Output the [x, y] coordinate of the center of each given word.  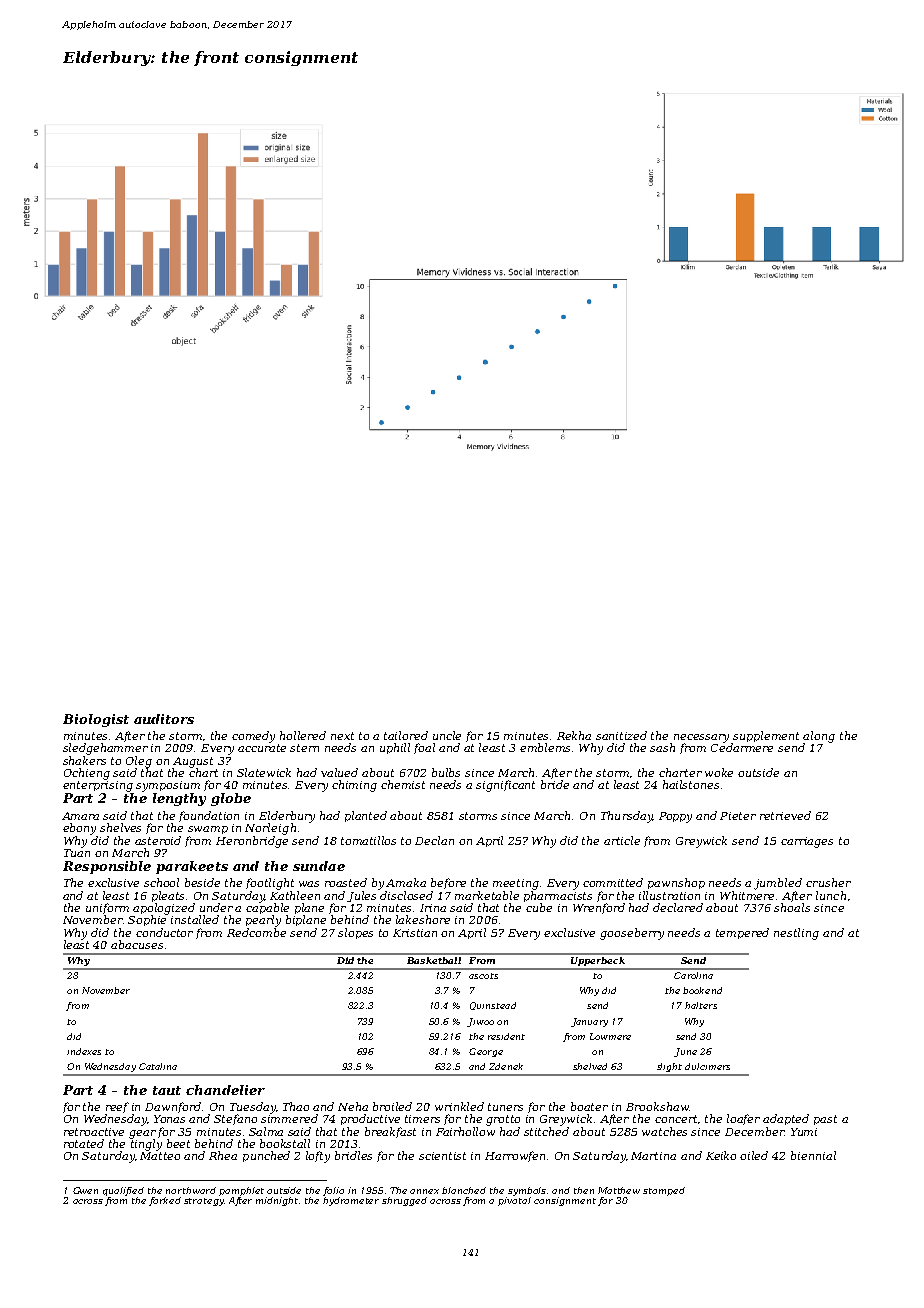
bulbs [446, 772]
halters [701, 1005]
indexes [84, 1051]
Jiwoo [480, 1022]
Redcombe [256, 932]
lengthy [179, 799]
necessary [701, 738]
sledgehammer [105, 749]
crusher [828, 882]
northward [191, 1190]
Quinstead [493, 1006]
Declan [434, 840]
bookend [702, 990]
